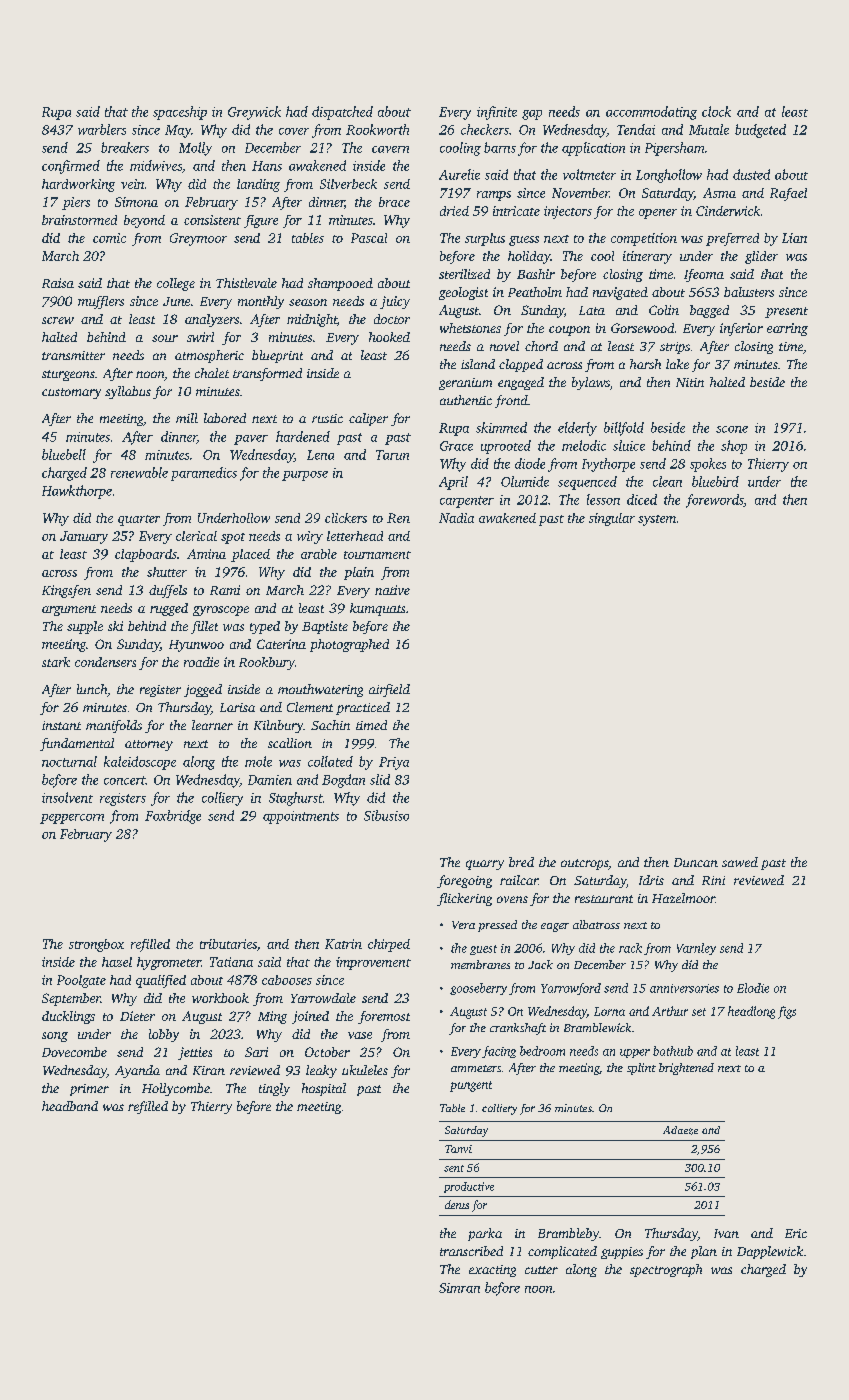 This screenshot has width=849, height=1400. Describe the element at coordinates (72, 819) in the screenshot. I see `peppercorn` at that location.
